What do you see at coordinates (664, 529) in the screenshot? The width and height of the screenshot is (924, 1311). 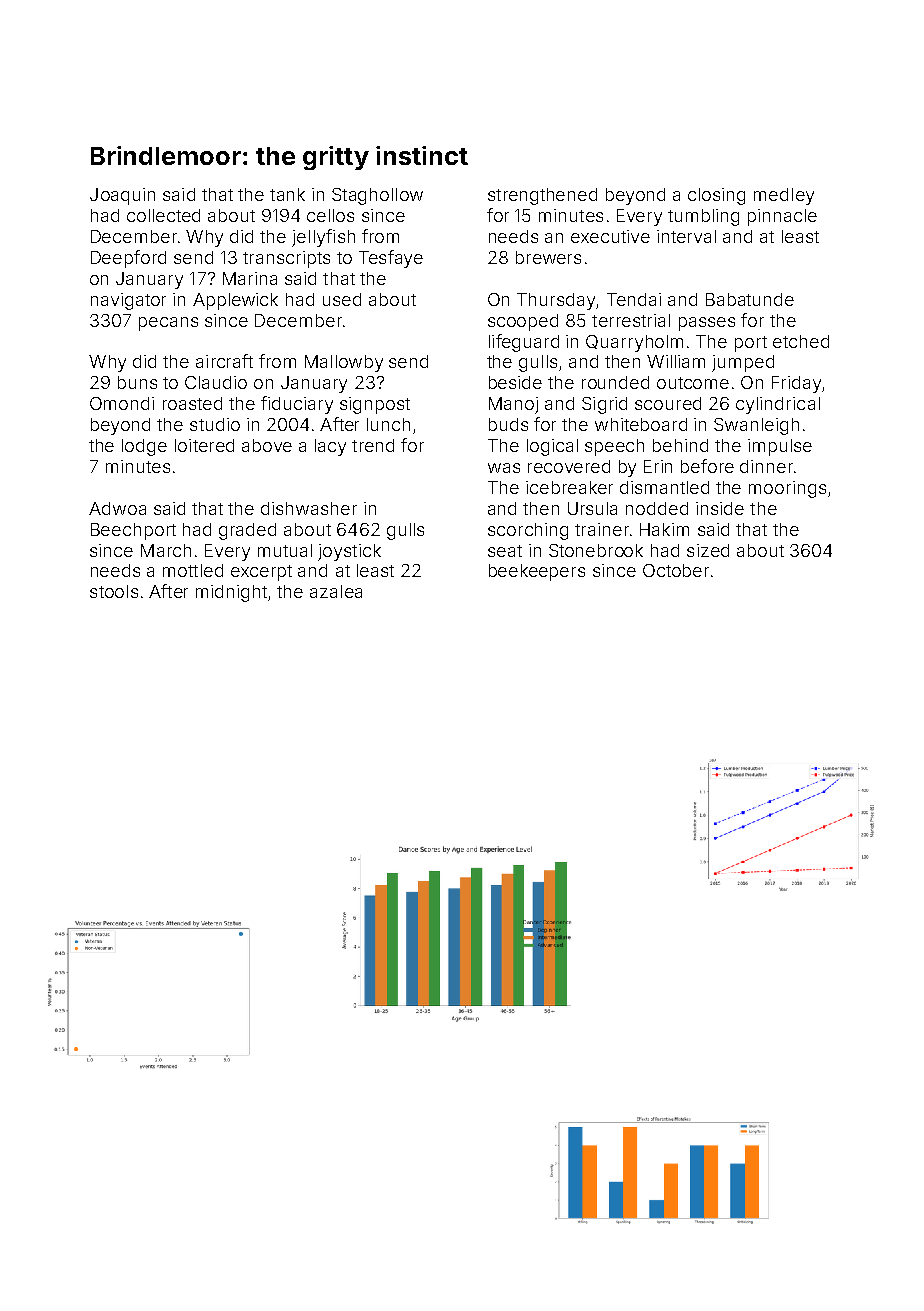 I see `Hakim` at bounding box center [664, 529].
